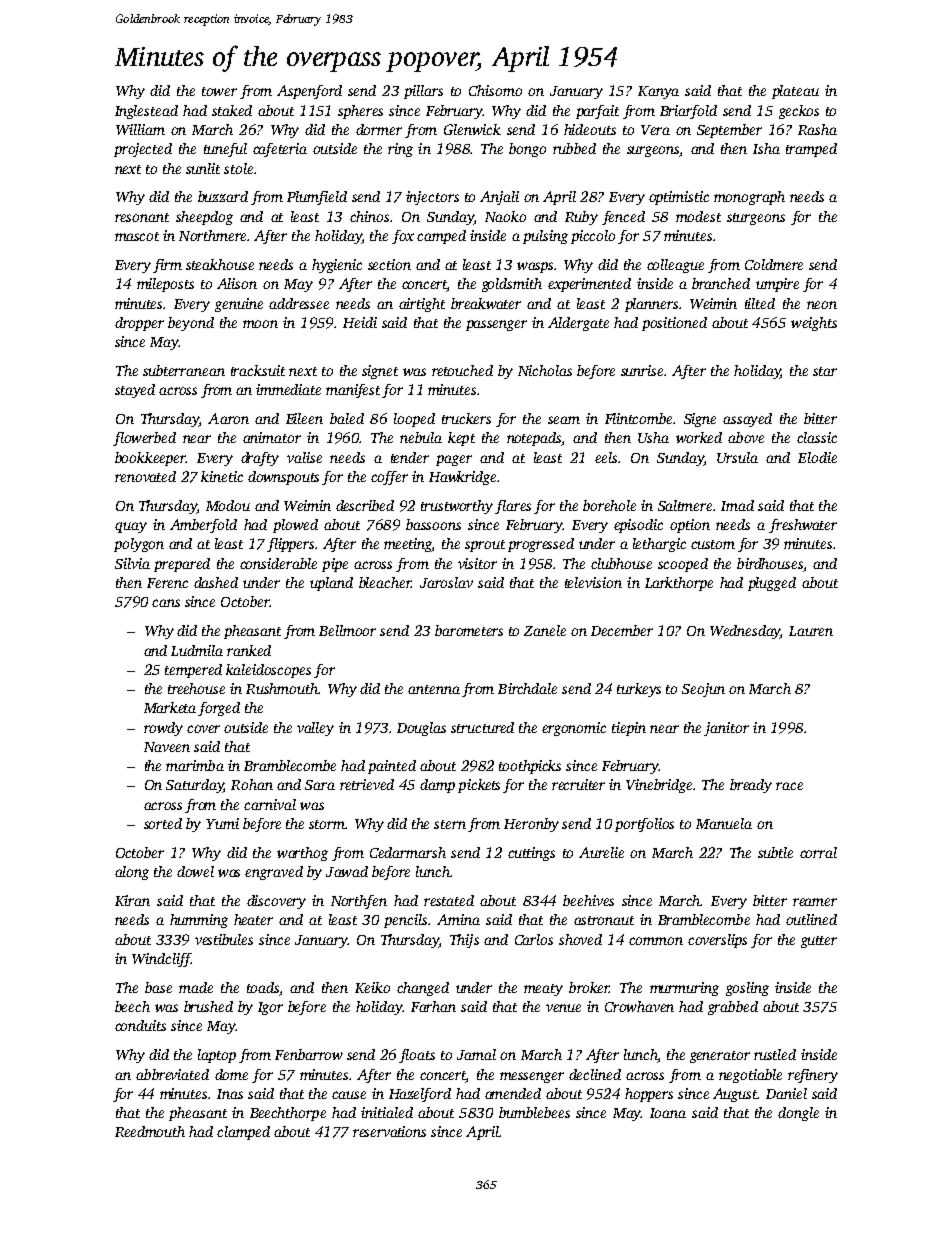 This screenshot has height=1233, width=952. Describe the element at coordinates (449, 900) in the screenshot. I see `restated` at that location.
